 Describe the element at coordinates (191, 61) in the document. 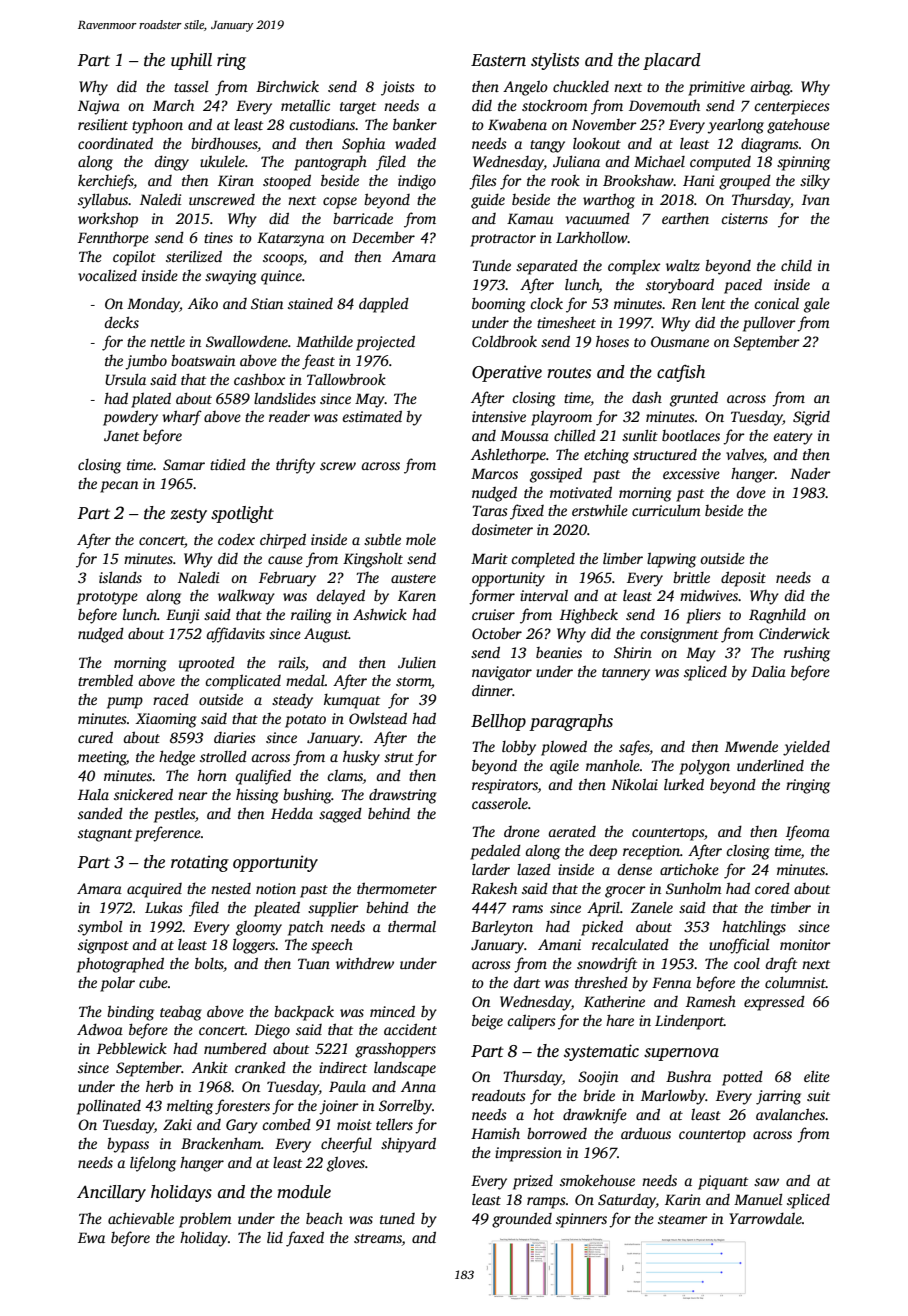

I see `uphill` at that location.
